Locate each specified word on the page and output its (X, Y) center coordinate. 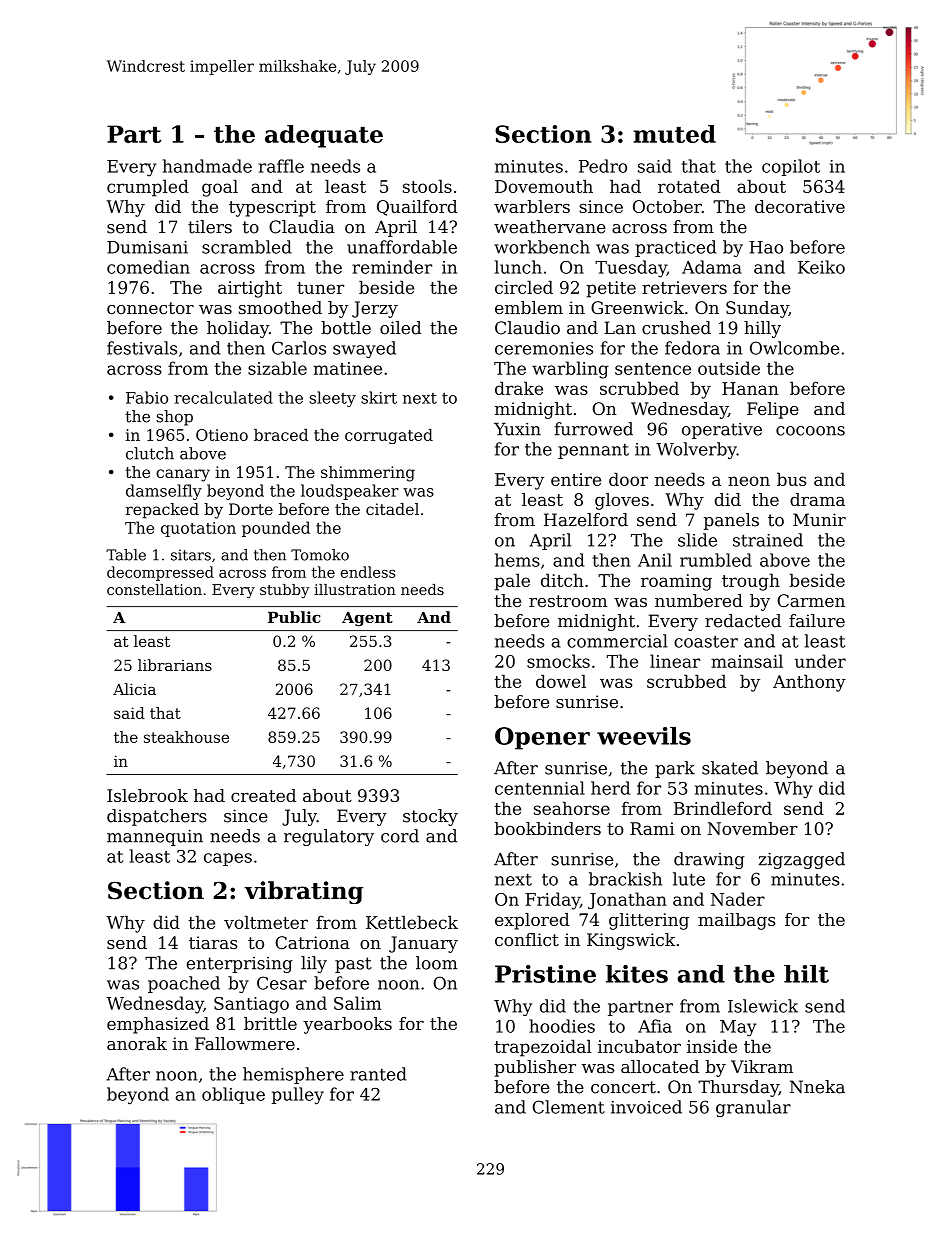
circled (524, 287)
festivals (142, 348)
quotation (198, 529)
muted (674, 134)
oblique (233, 1095)
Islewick (763, 1006)
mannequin (155, 837)
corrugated (389, 436)
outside (729, 368)
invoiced (646, 1107)
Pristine (545, 974)
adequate (324, 136)
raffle (281, 166)
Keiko (821, 267)
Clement (568, 1107)
